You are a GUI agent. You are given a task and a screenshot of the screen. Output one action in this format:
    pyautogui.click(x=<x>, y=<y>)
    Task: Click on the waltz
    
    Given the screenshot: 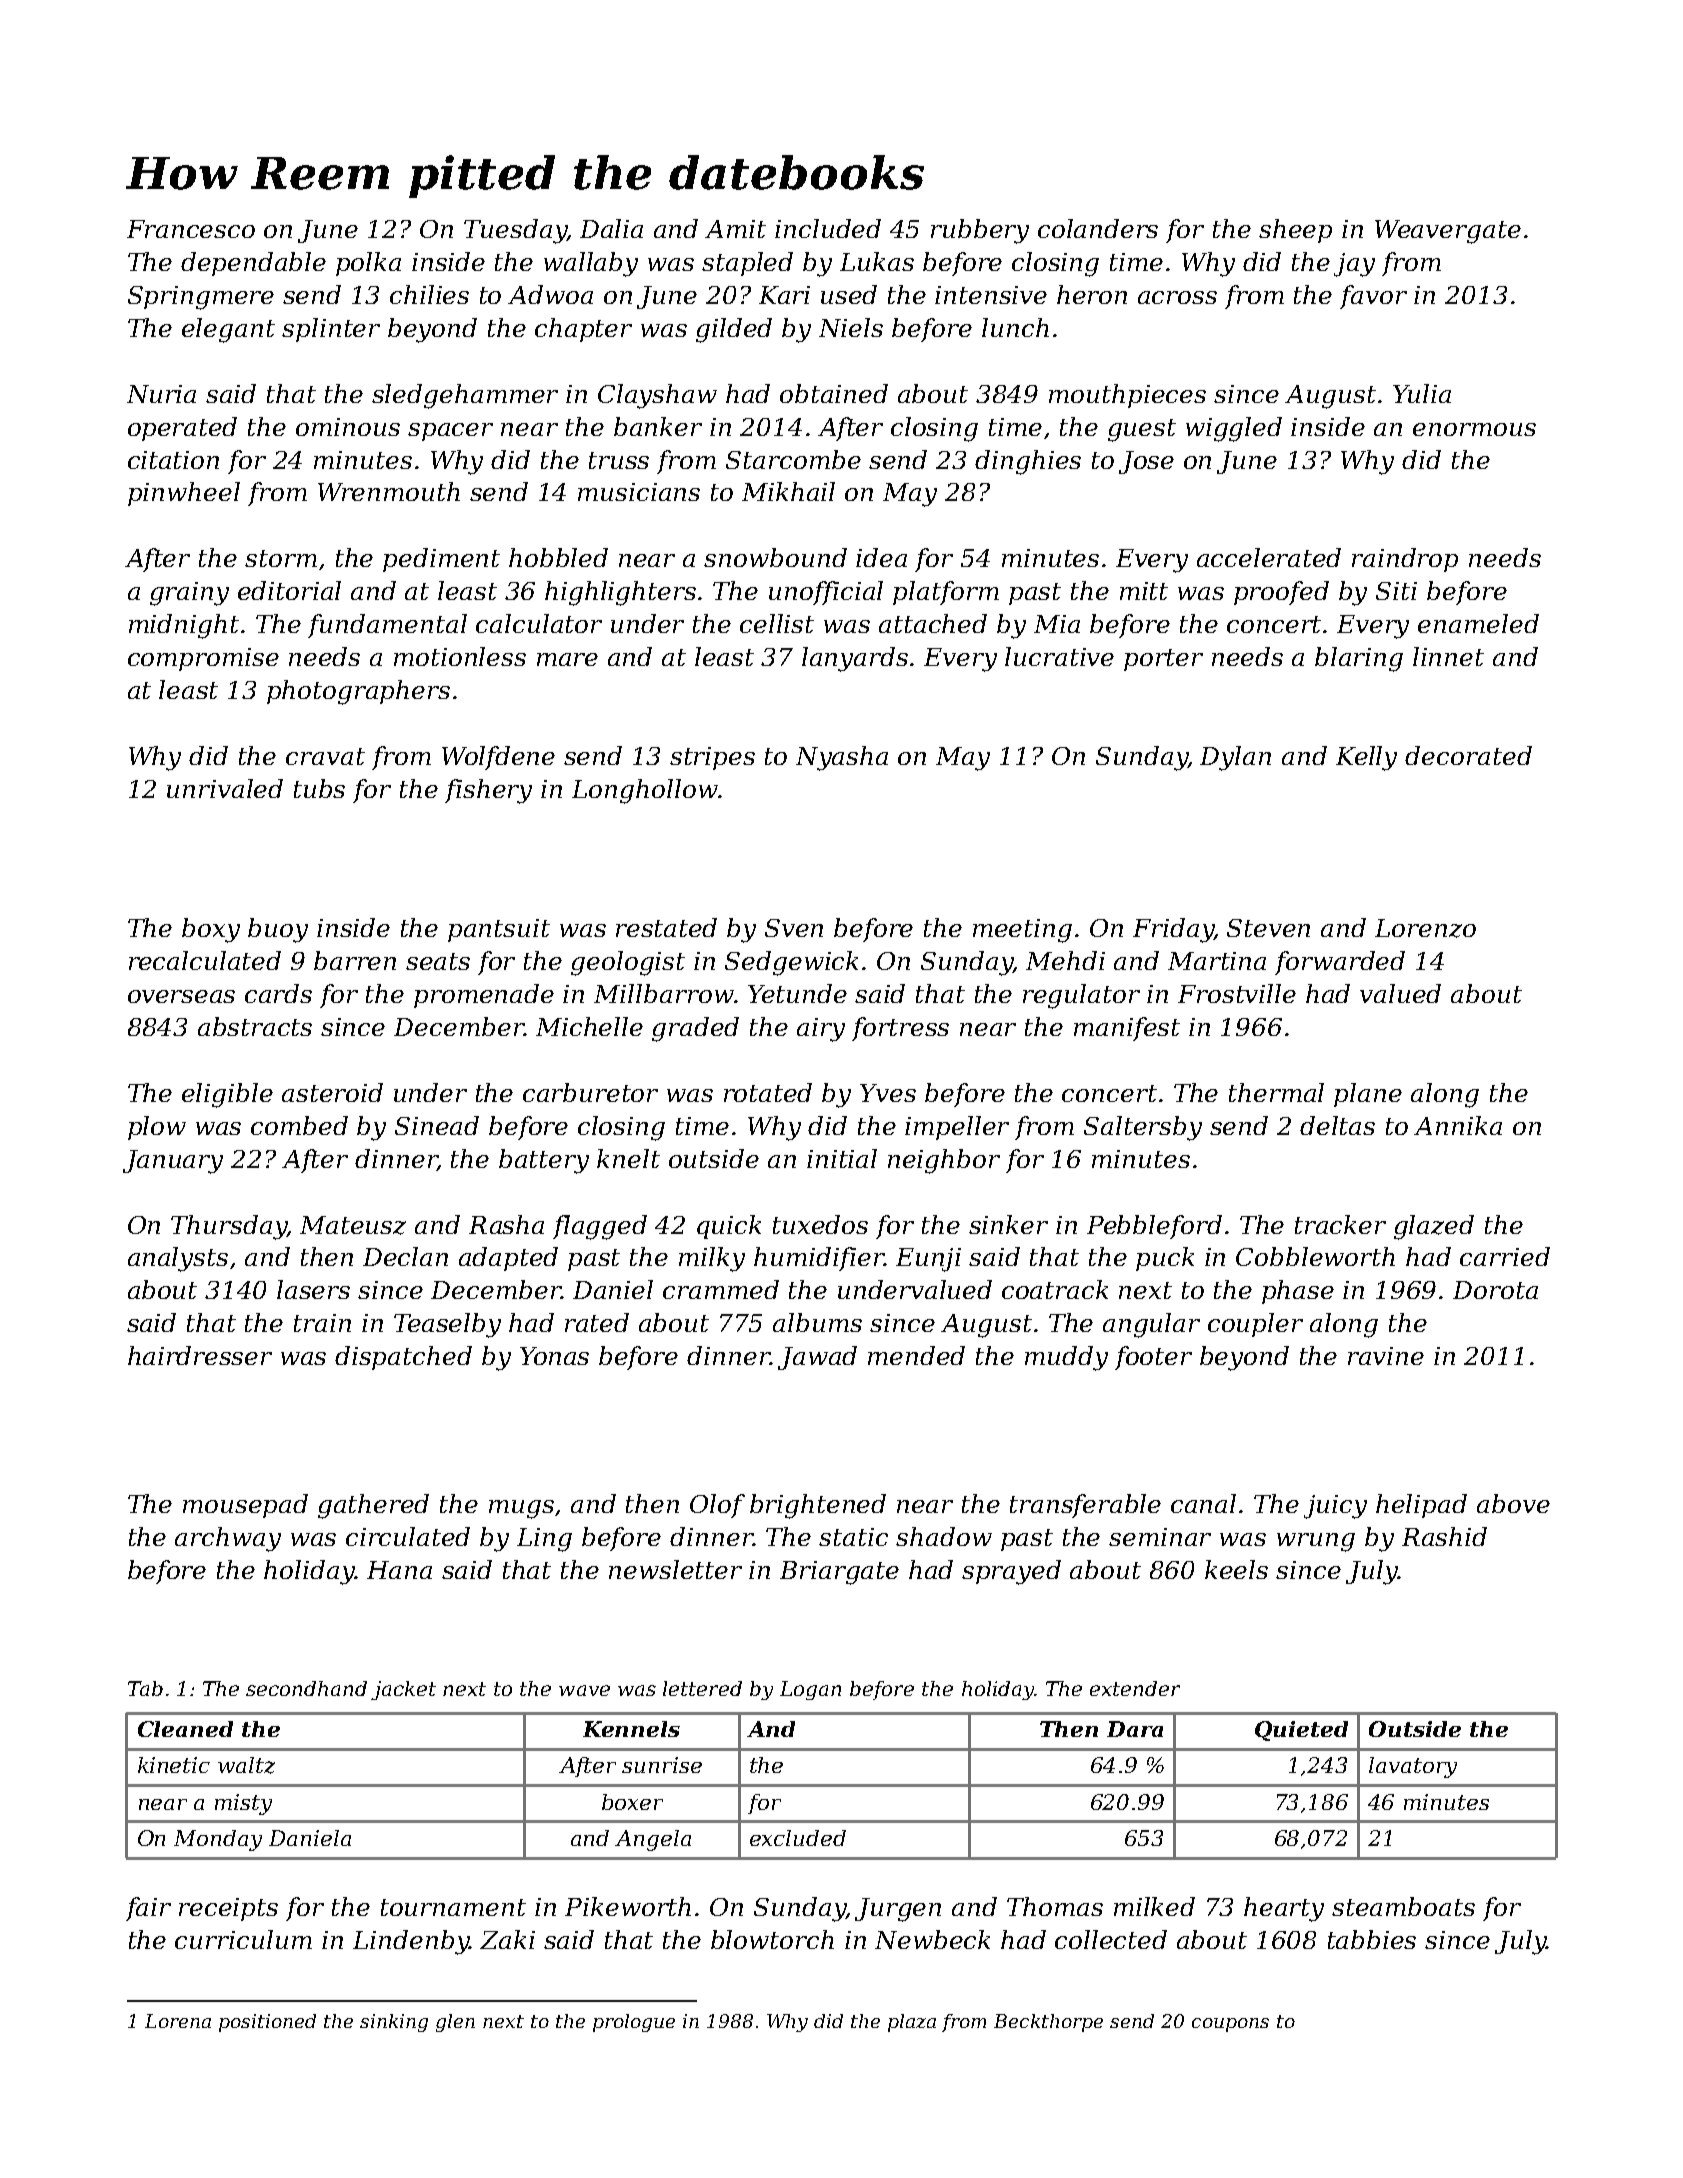 What is the action you would take?
    pyautogui.click(x=246, y=1765)
